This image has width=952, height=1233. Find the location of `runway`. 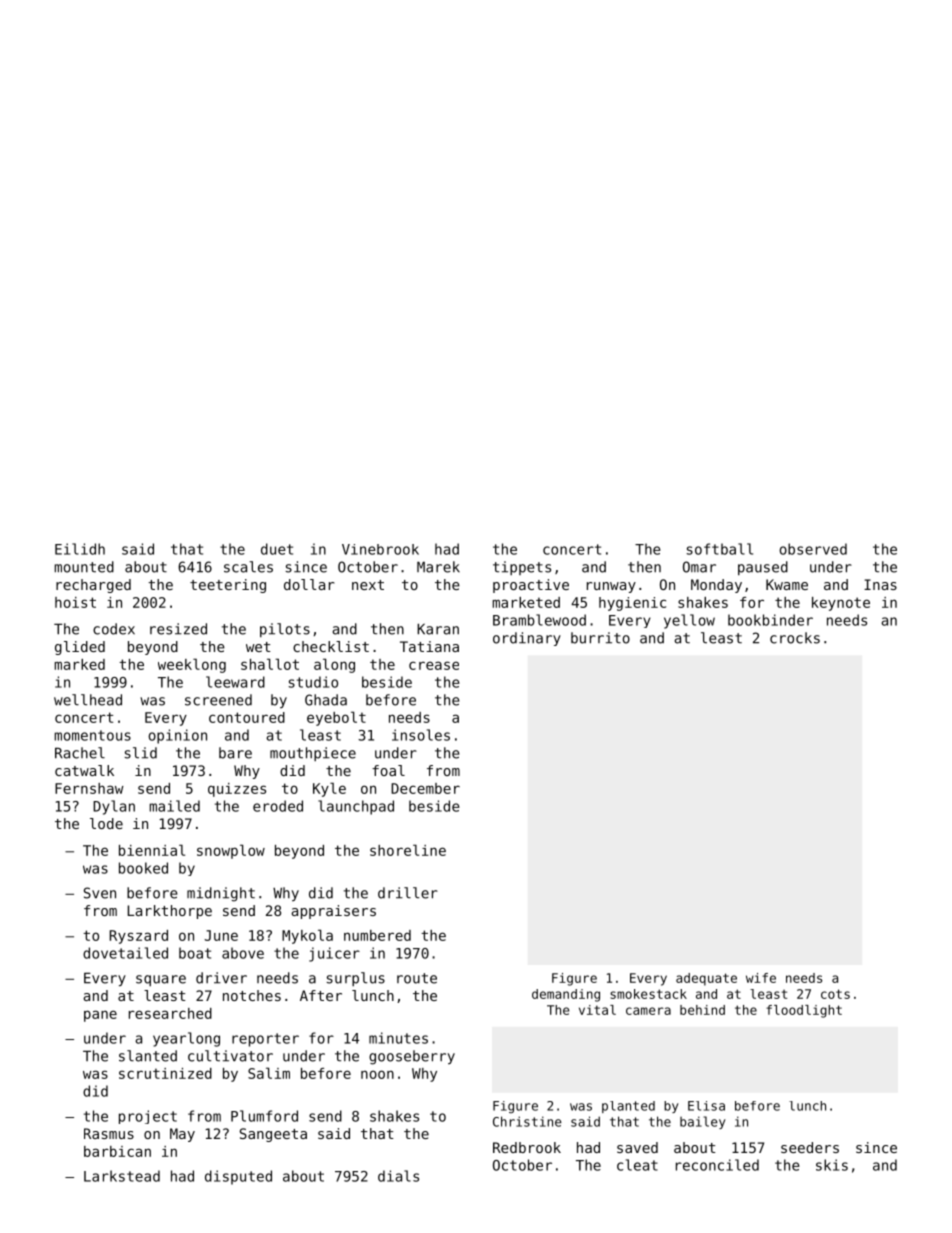

runway is located at coordinates (611, 587).
